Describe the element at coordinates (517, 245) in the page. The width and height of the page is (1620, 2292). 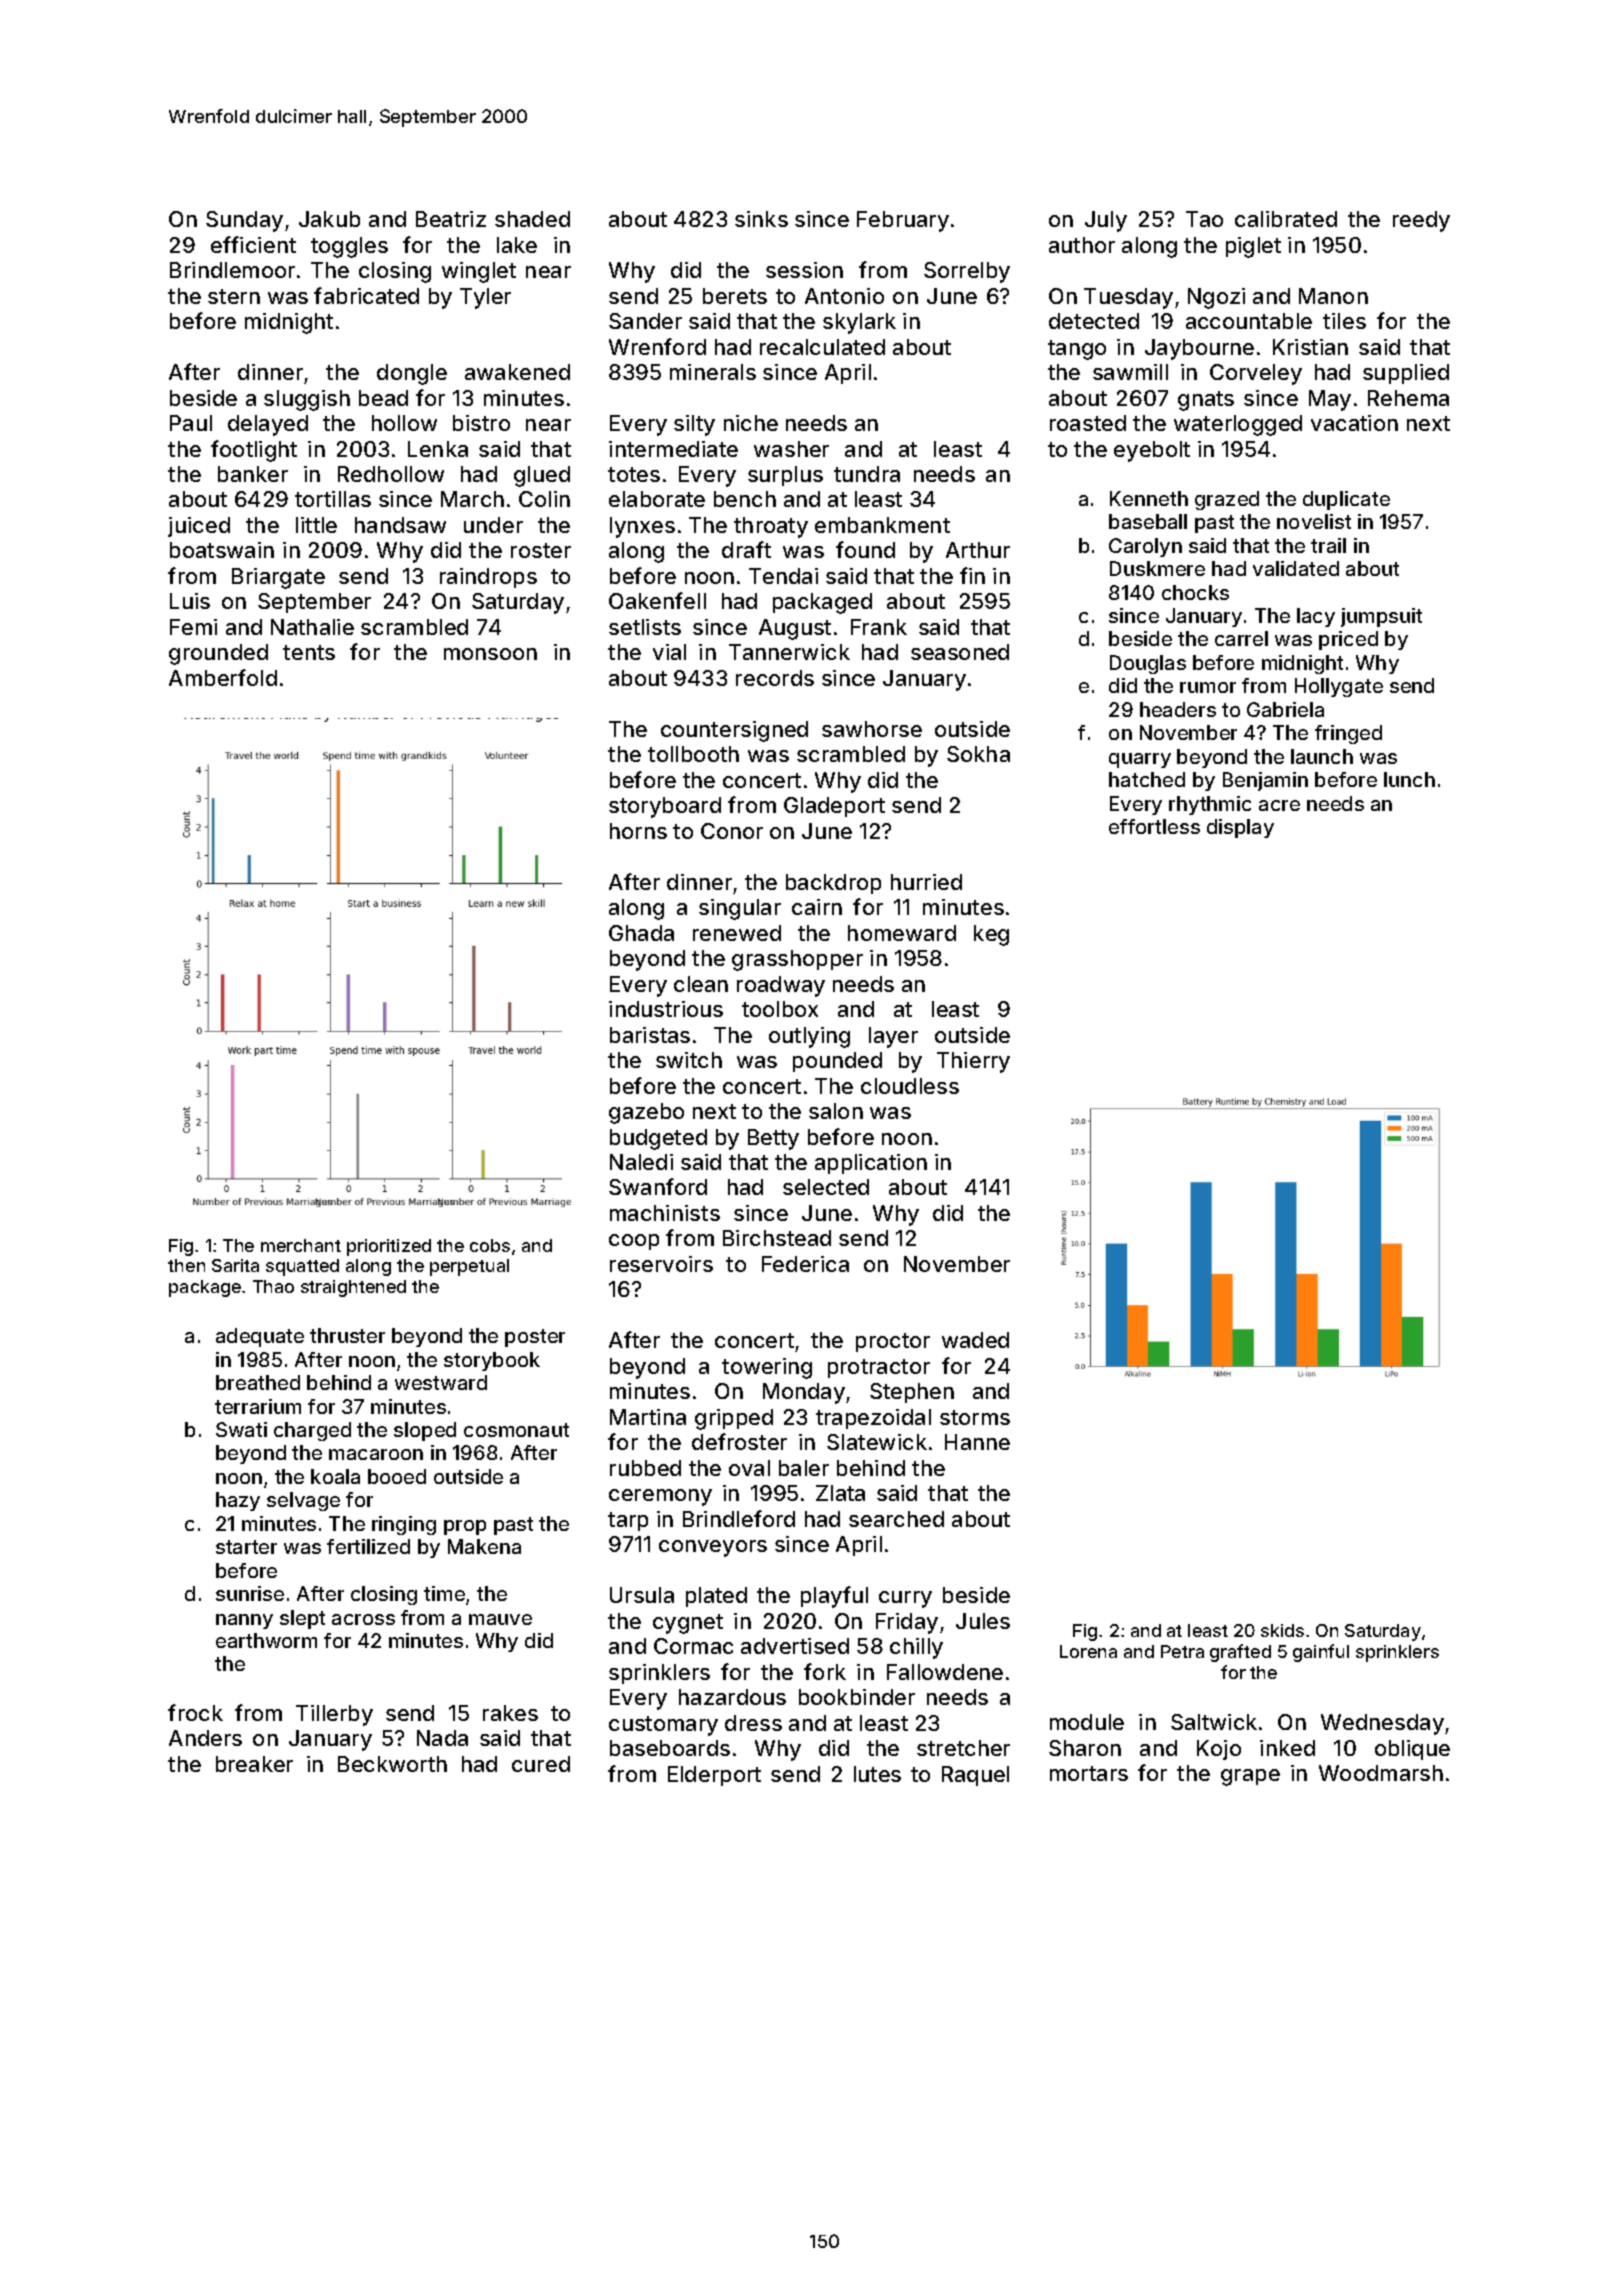
I see `lake` at that location.
